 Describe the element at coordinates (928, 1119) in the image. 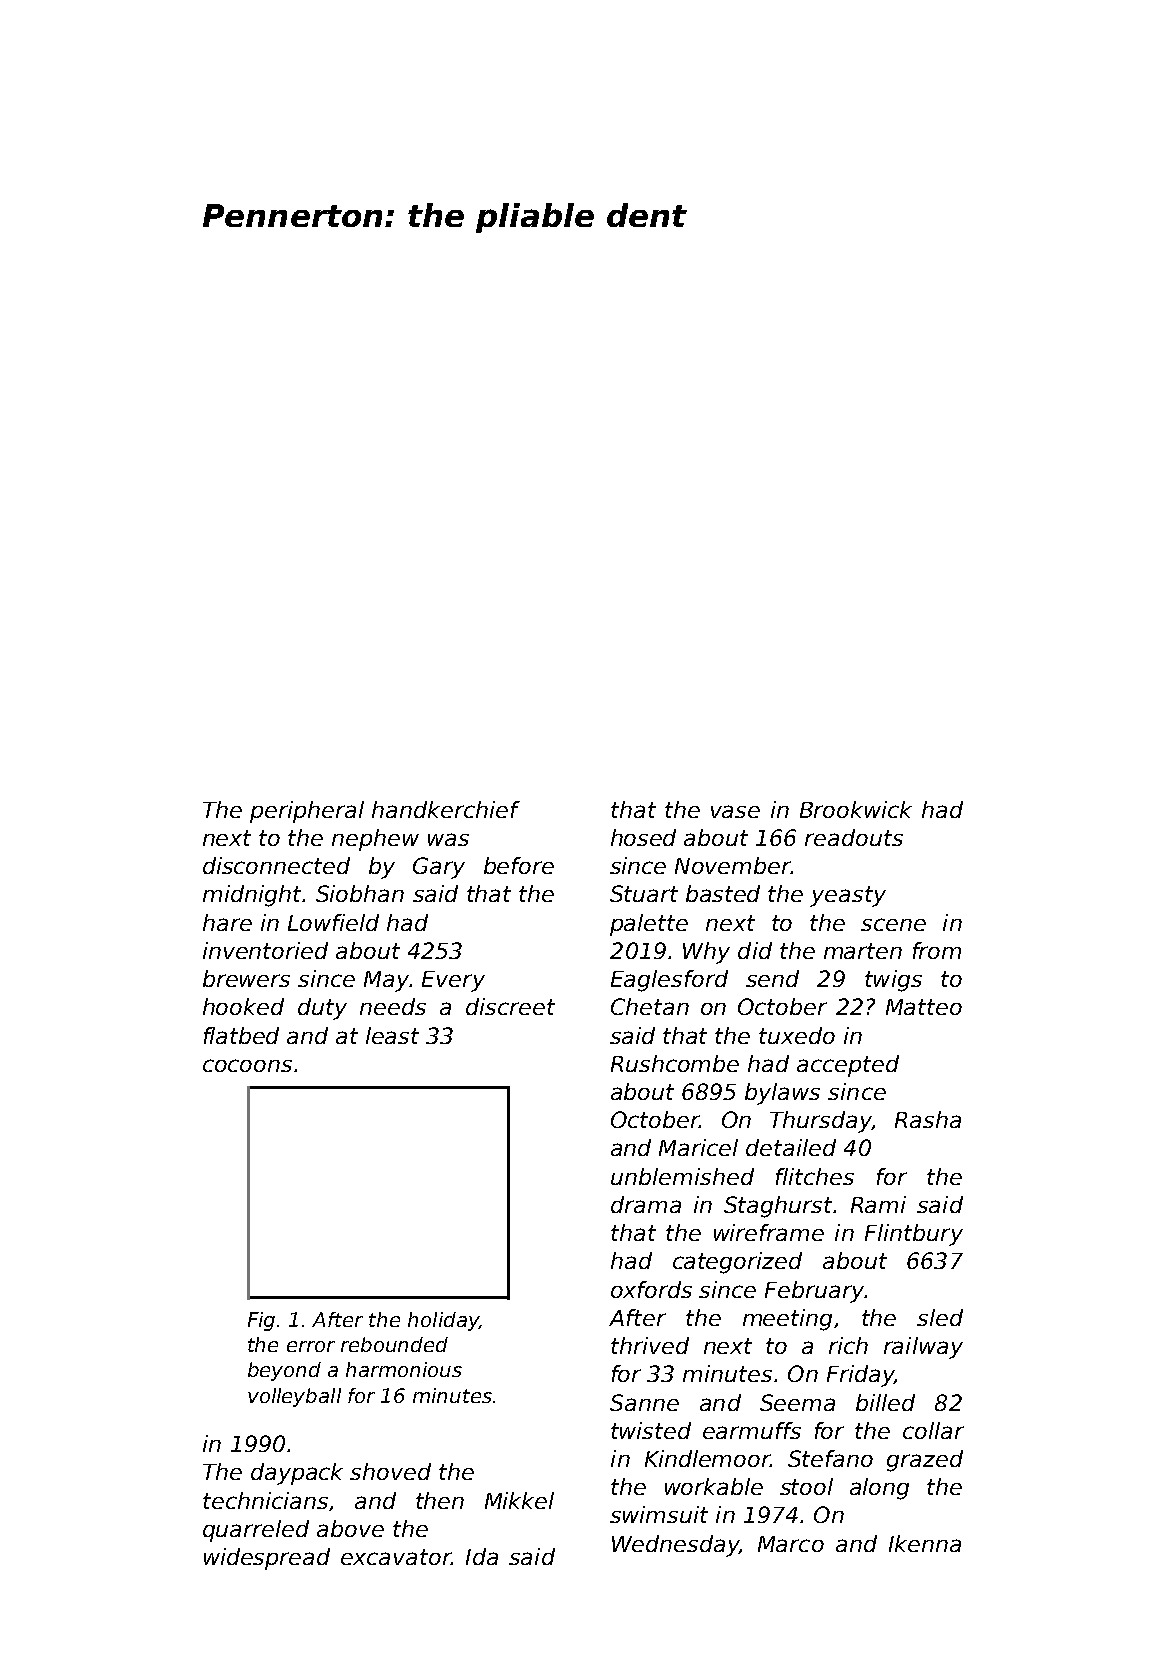

I see `Rasha` at that location.
